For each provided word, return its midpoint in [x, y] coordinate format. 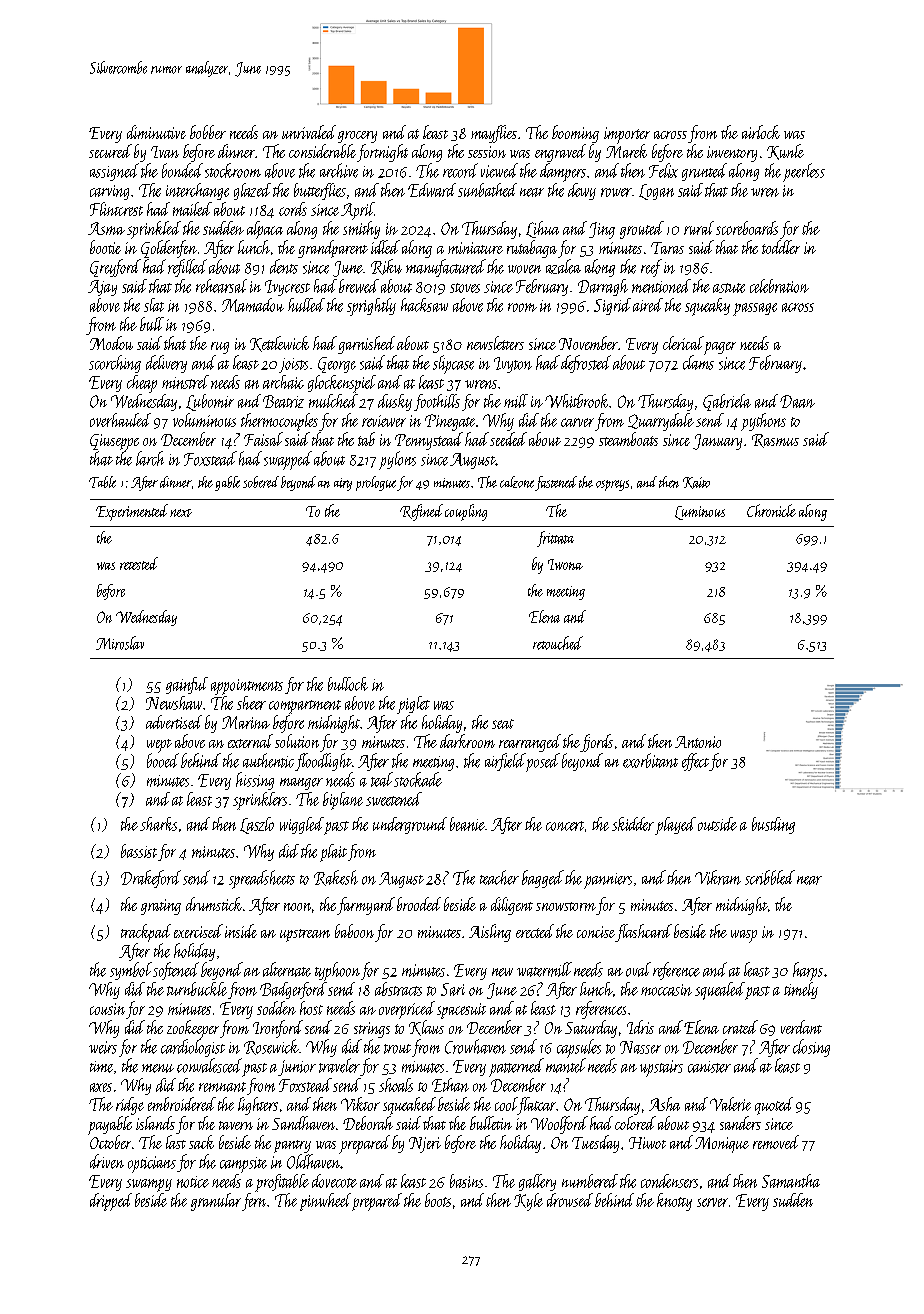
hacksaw [424, 305]
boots [438, 1200]
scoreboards [747, 228]
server [712, 1202]
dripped [111, 1202]
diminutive [156, 132]
